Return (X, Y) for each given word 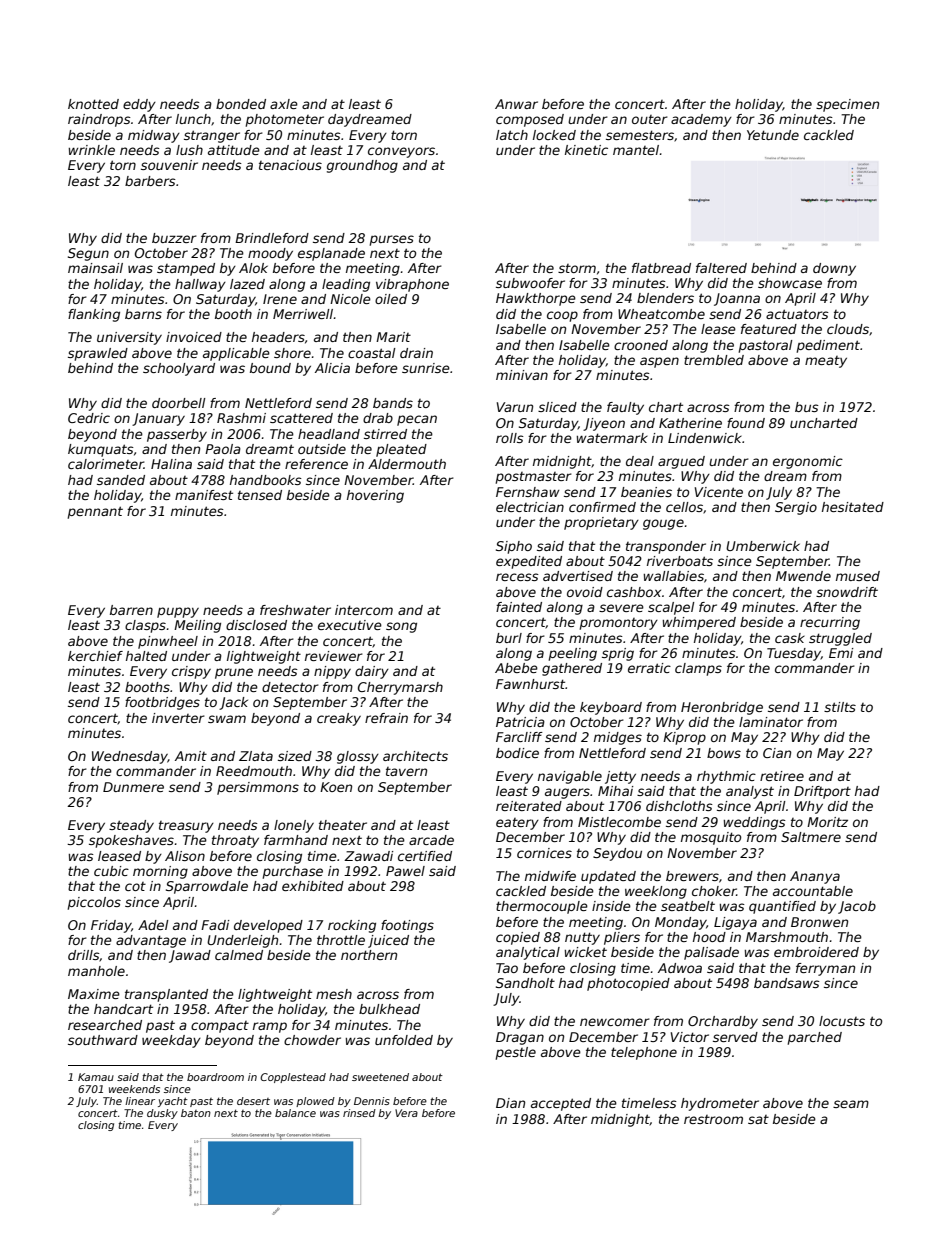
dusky (162, 1114)
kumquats (101, 450)
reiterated (529, 806)
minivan (522, 375)
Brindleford (272, 238)
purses (392, 240)
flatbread (661, 268)
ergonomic (808, 462)
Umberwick (763, 546)
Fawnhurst (531, 684)
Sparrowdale (207, 887)
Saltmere (811, 837)
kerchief (95, 656)
